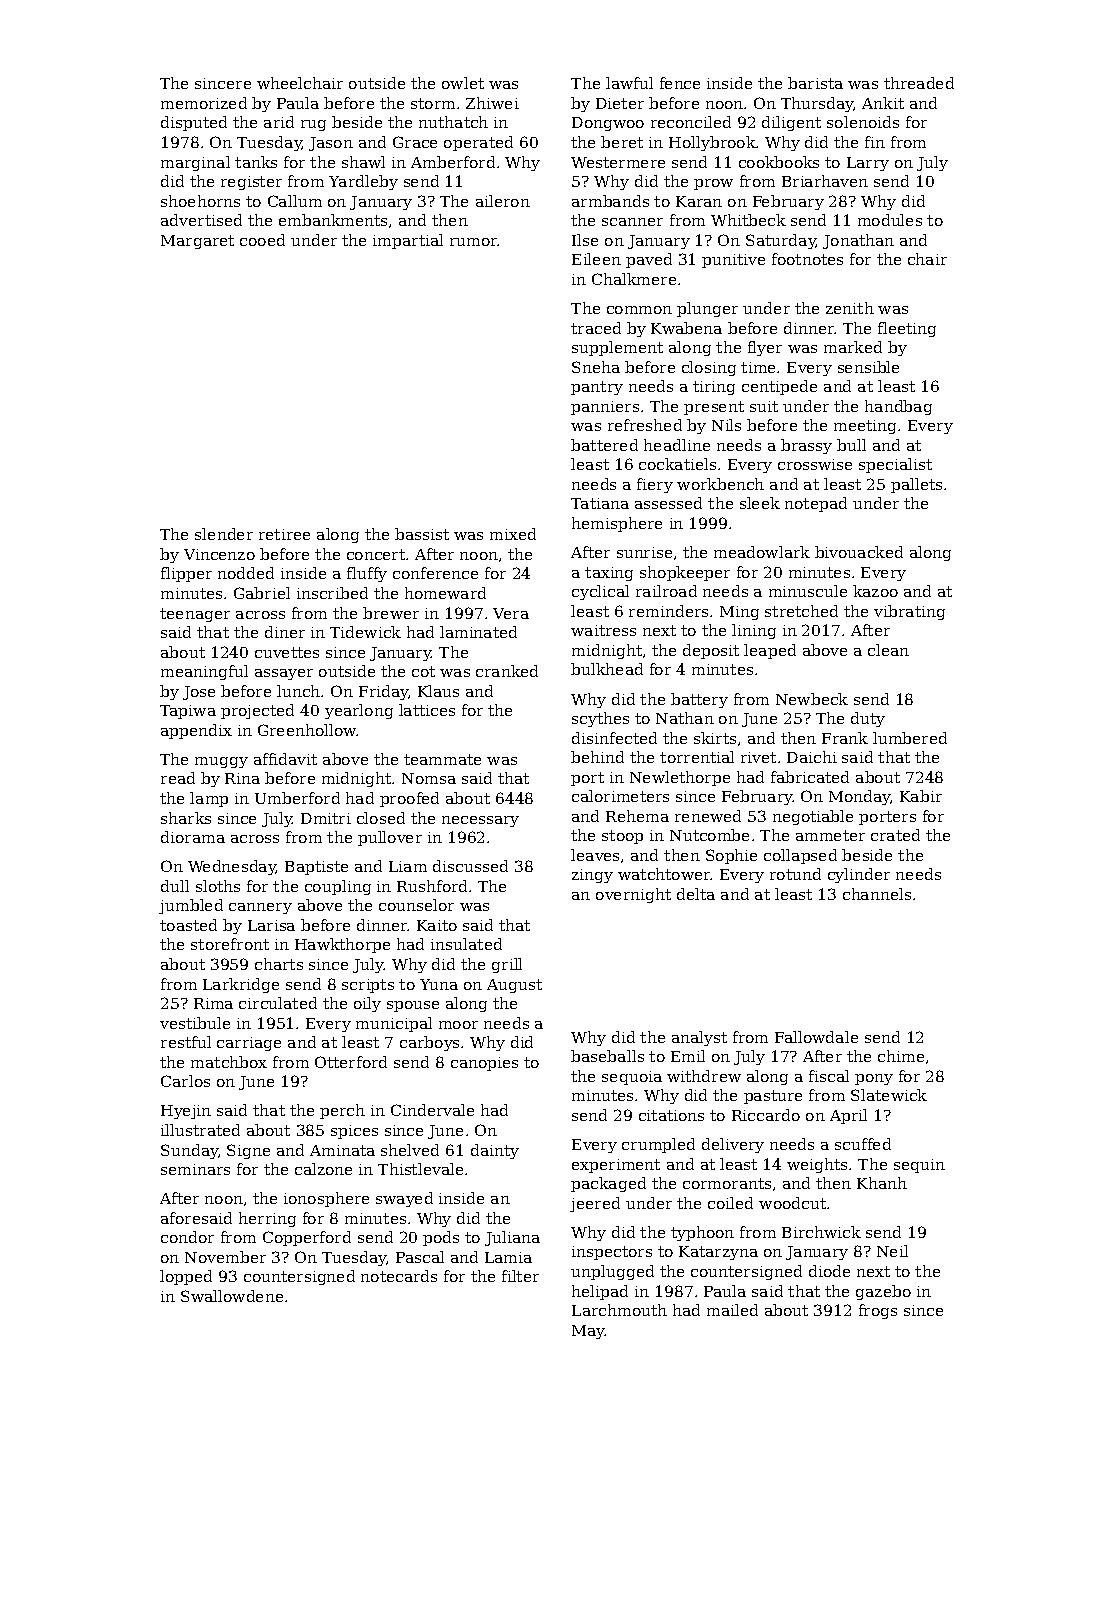 The image size is (1116, 1616). Describe the element at coordinates (323, 1169) in the screenshot. I see `calzone` at that location.
